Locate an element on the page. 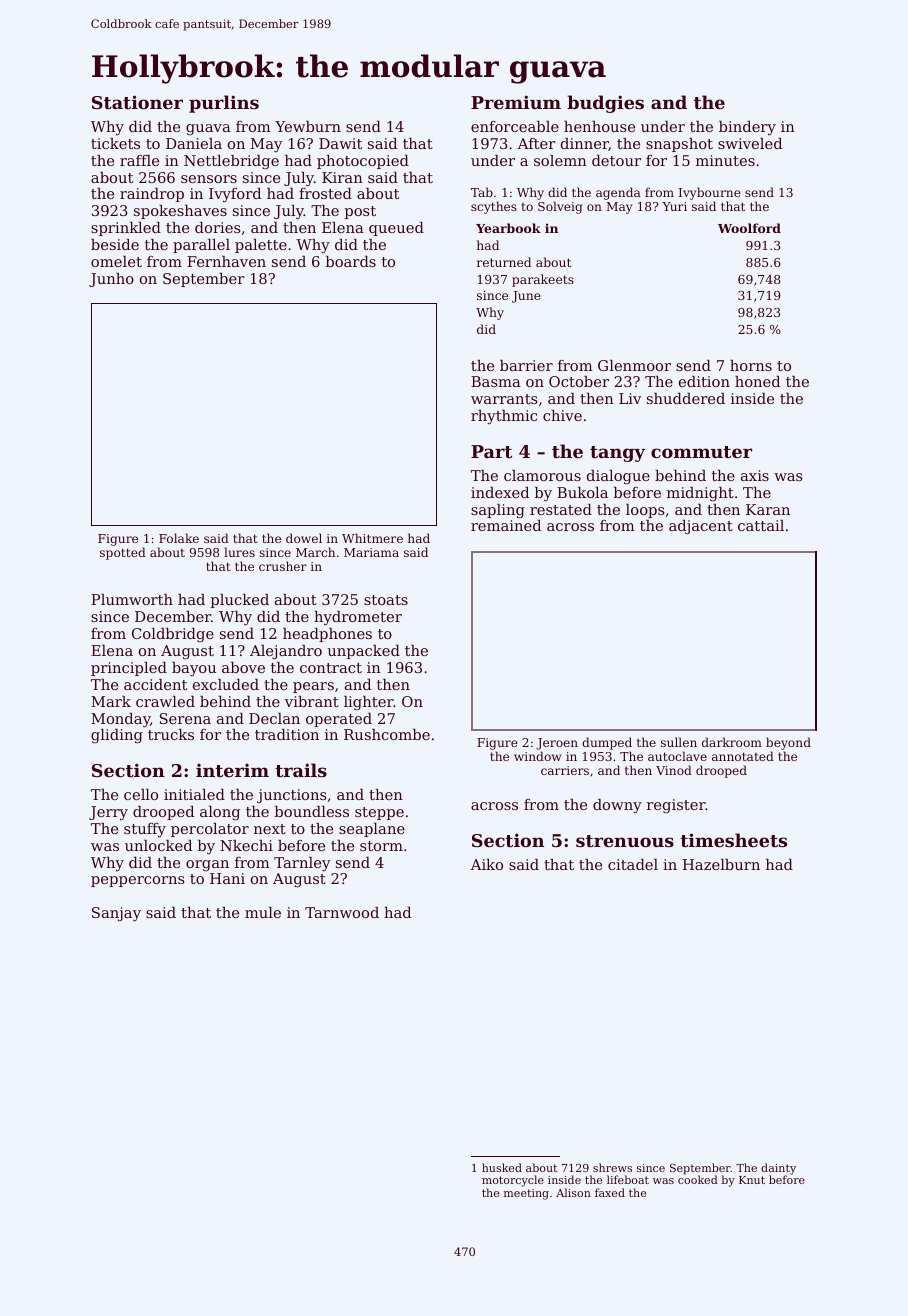 The image size is (908, 1316). motorcycle is located at coordinates (513, 1181).
